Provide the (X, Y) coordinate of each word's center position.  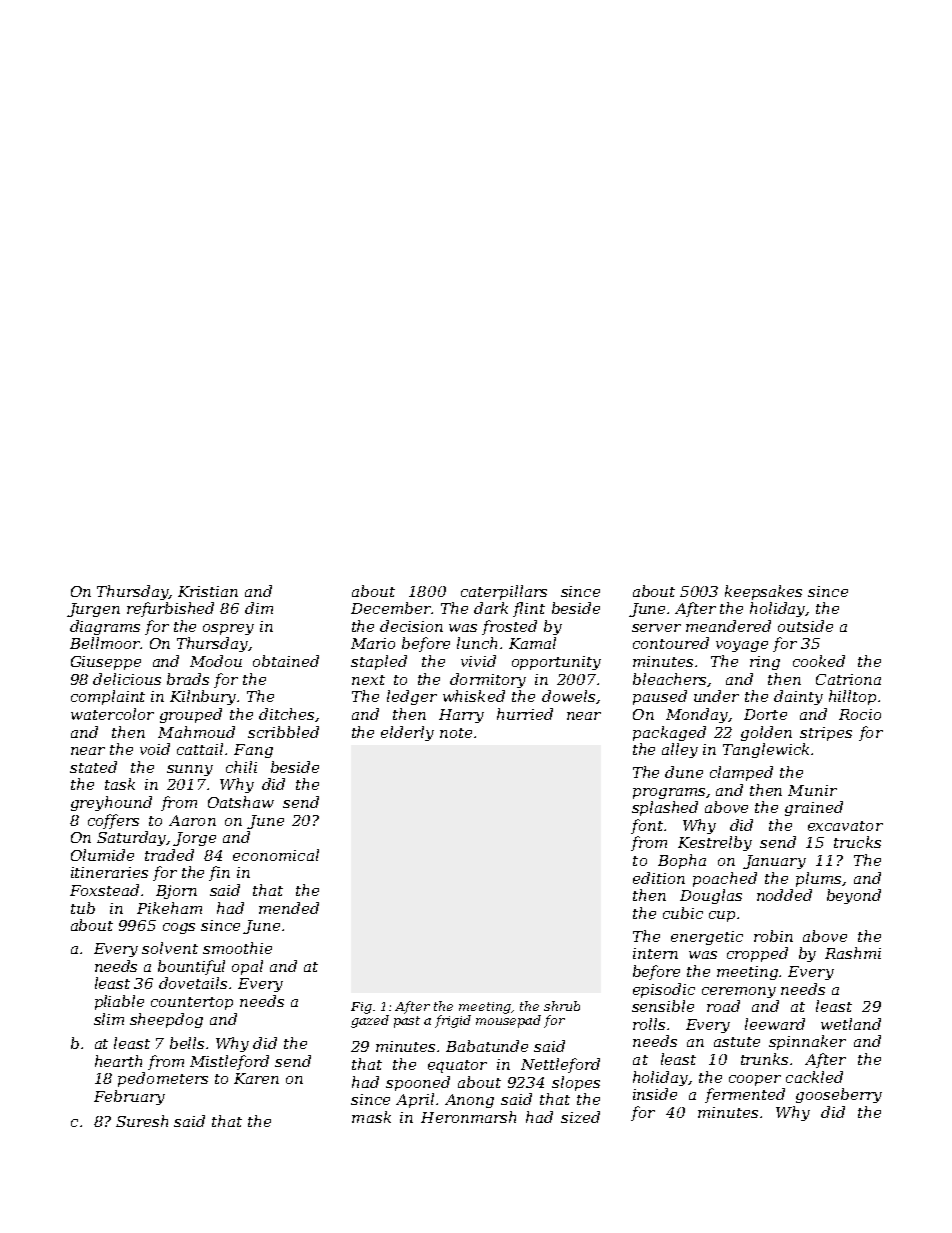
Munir (812, 790)
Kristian (208, 591)
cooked (819, 661)
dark (491, 608)
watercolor (112, 714)
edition (659, 878)
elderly (407, 733)
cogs (179, 928)
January (774, 862)
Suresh (142, 1121)
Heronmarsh (468, 1117)
